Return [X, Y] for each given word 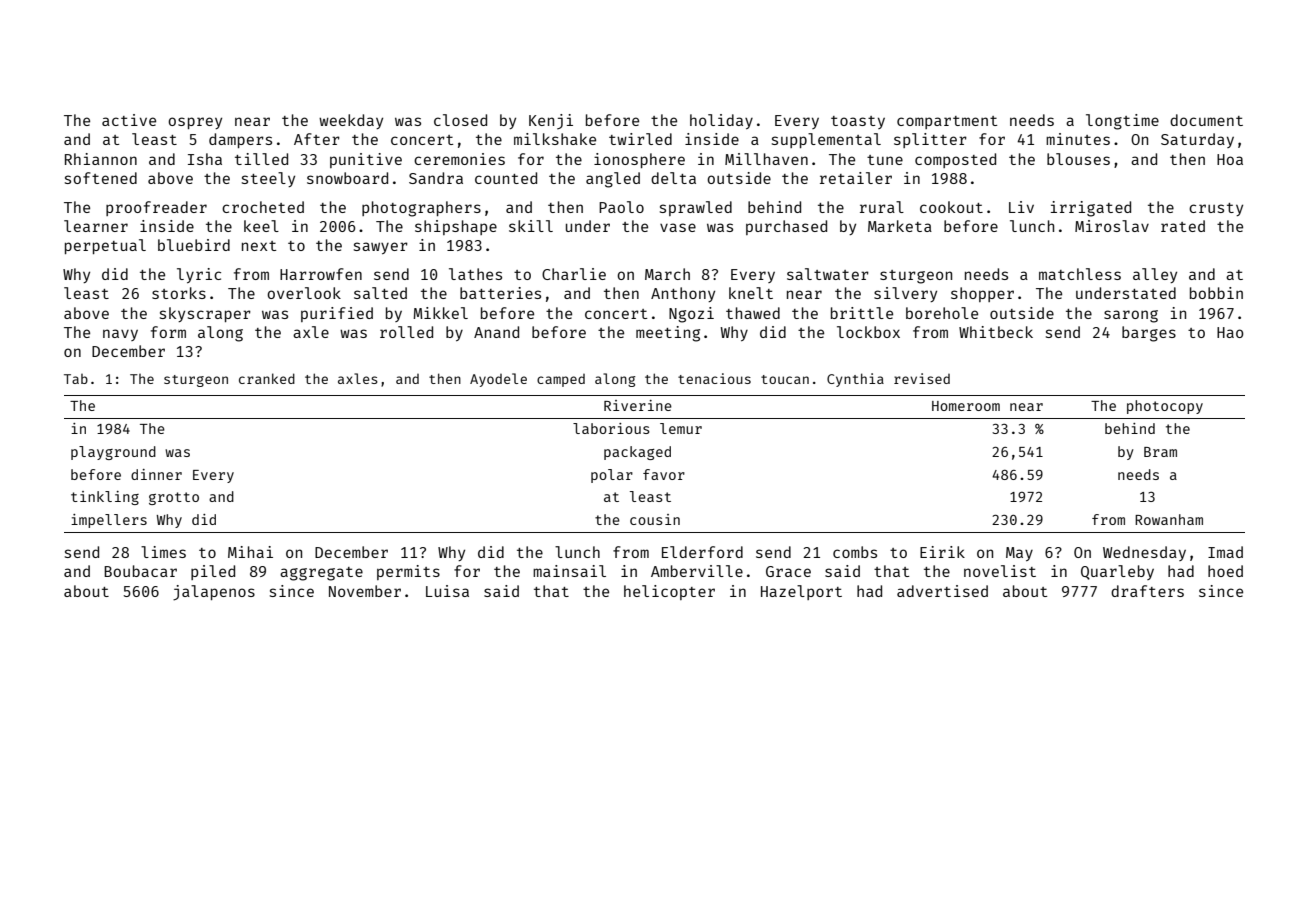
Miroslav [1112, 226]
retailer [856, 178]
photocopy [1165, 407]
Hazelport [801, 592]
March [667, 274]
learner [96, 226]
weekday [351, 121]
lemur [681, 428]
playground [113, 453]
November [365, 591]
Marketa [900, 226]
